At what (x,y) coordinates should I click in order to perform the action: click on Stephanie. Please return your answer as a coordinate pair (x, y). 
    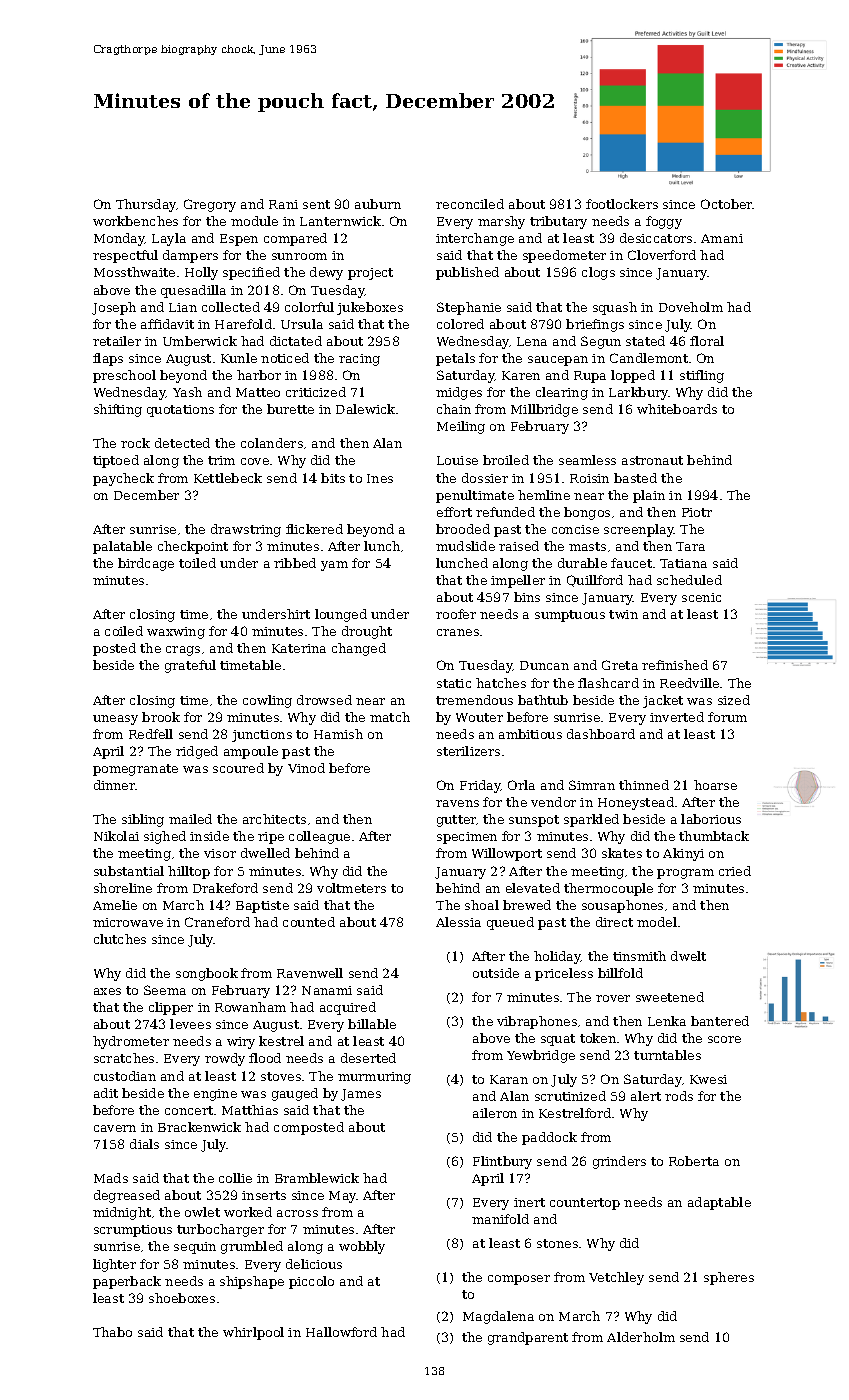
    Looking at the image, I should click on (469, 308).
